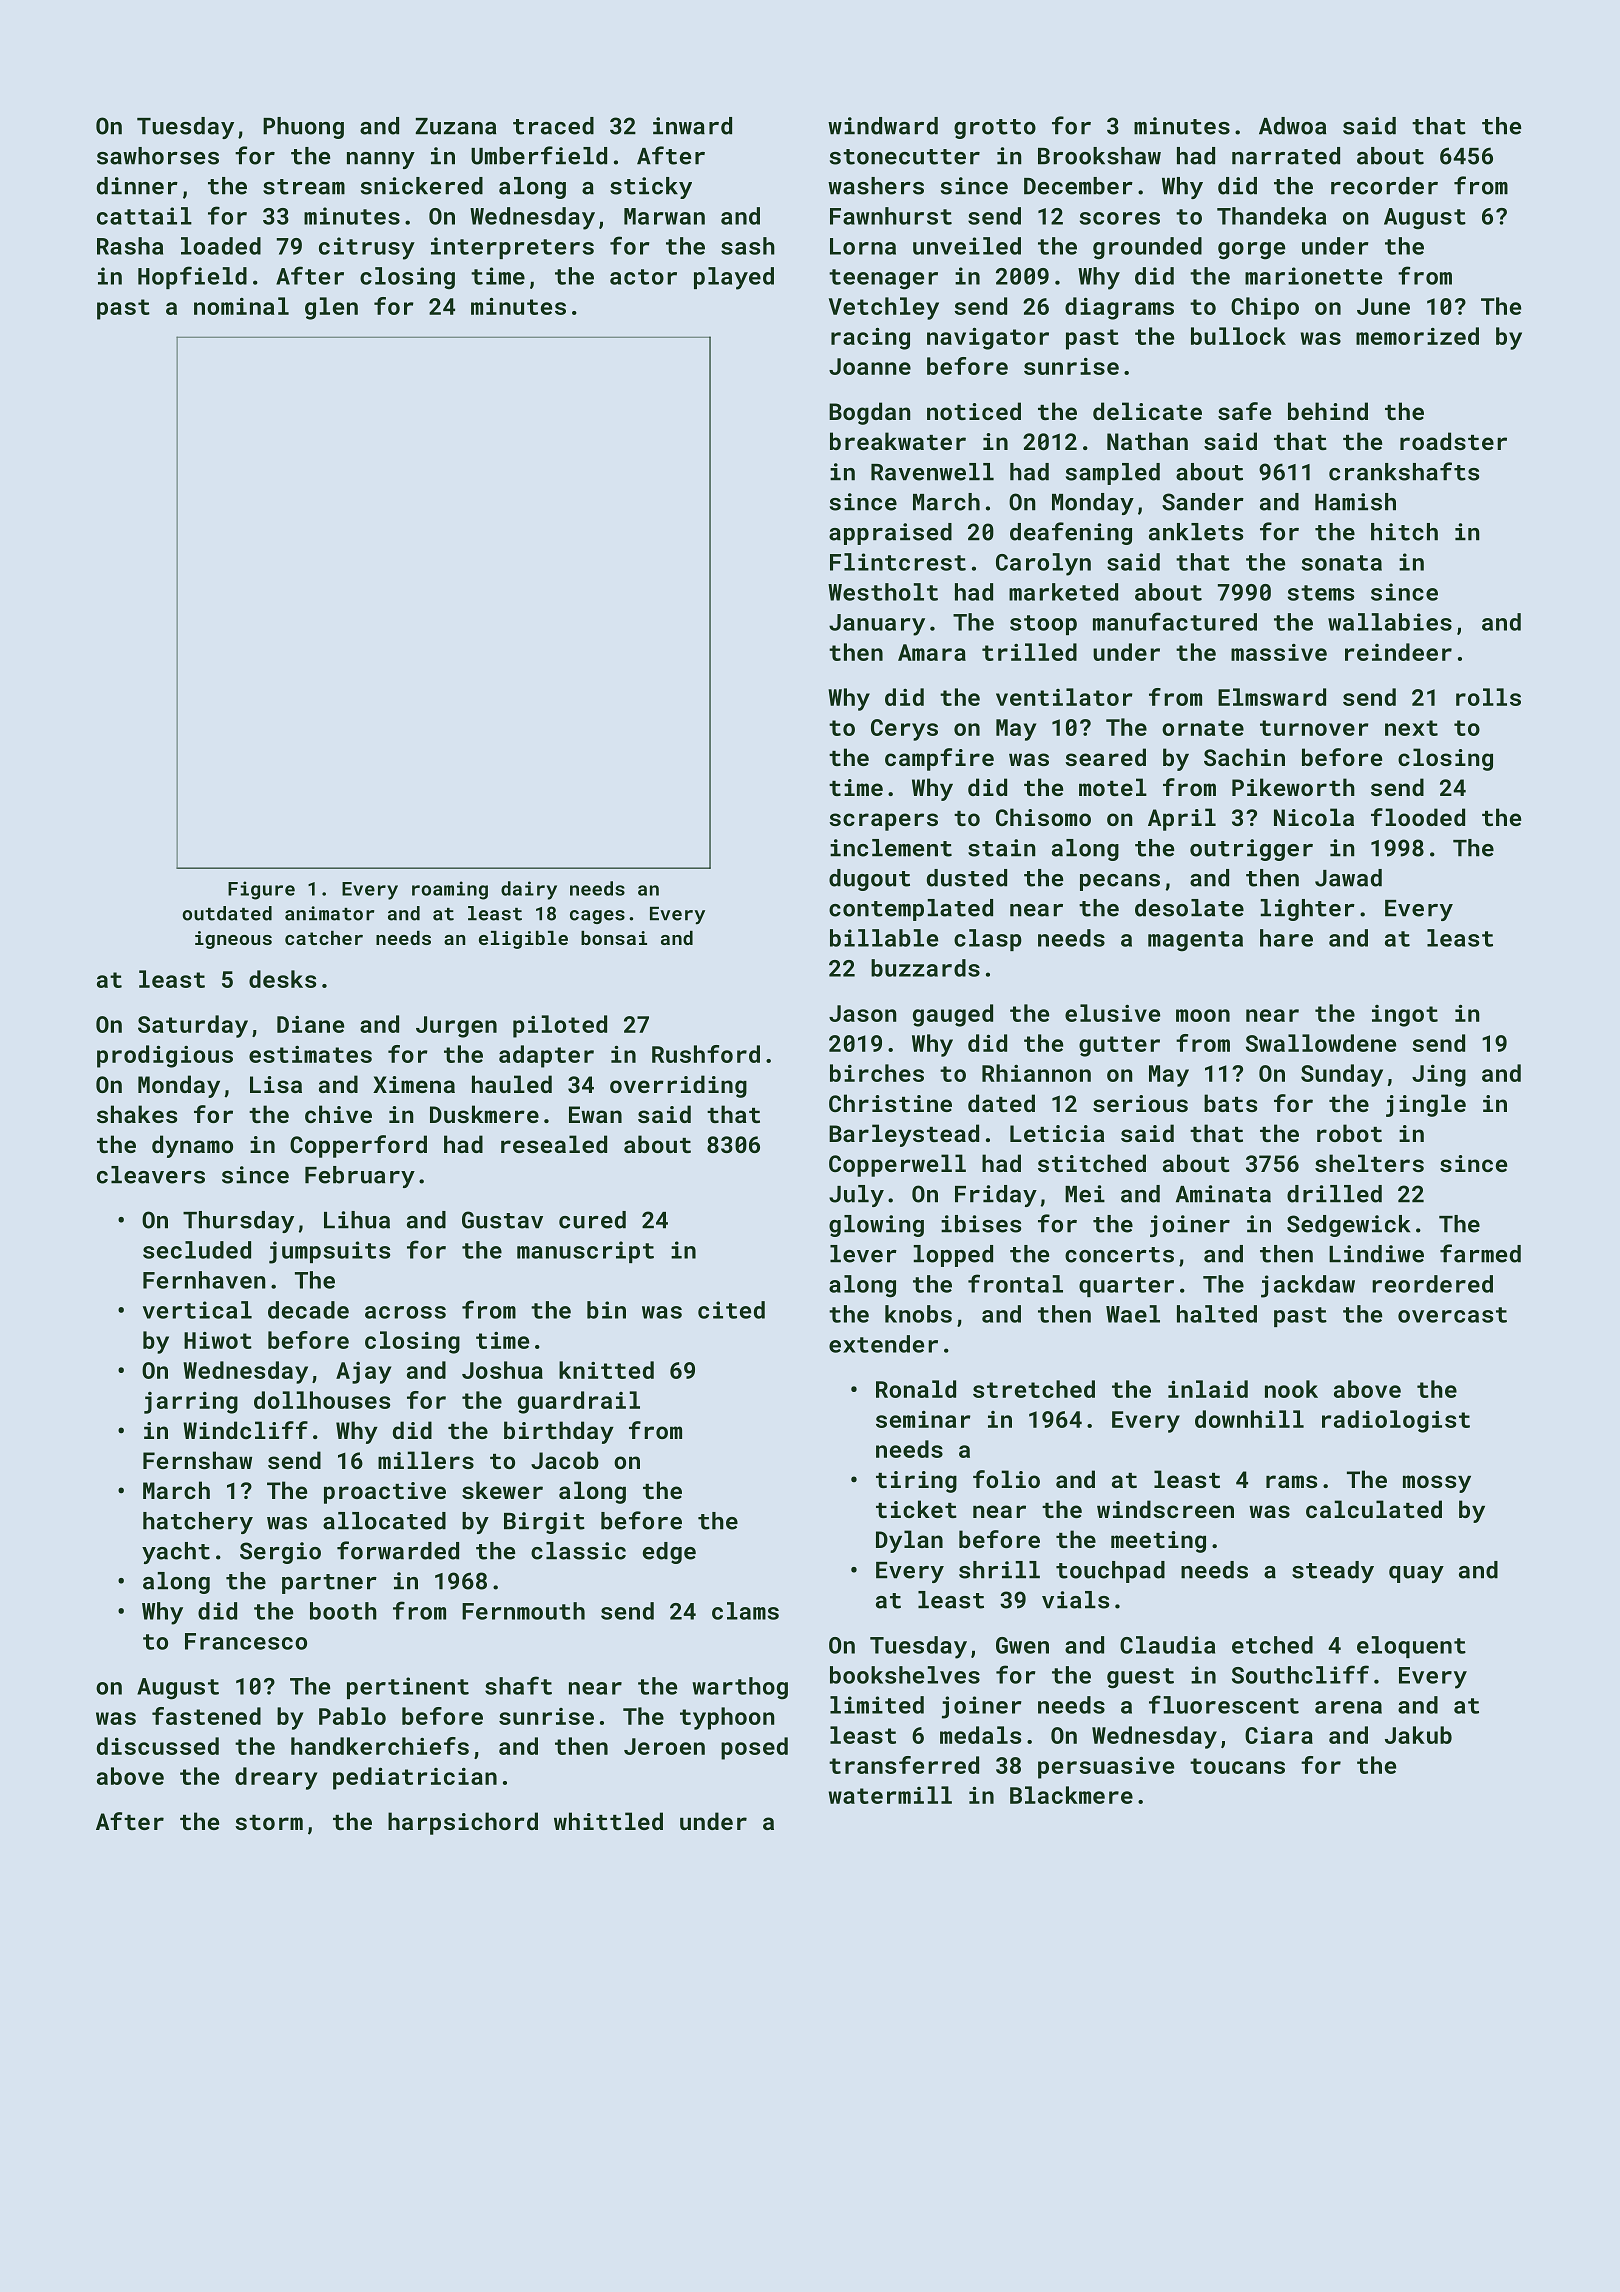 This screenshot has width=1620, height=2292. Describe the element at coordinates (606, 1310) in the screenshot. I see `bin` at that location.
